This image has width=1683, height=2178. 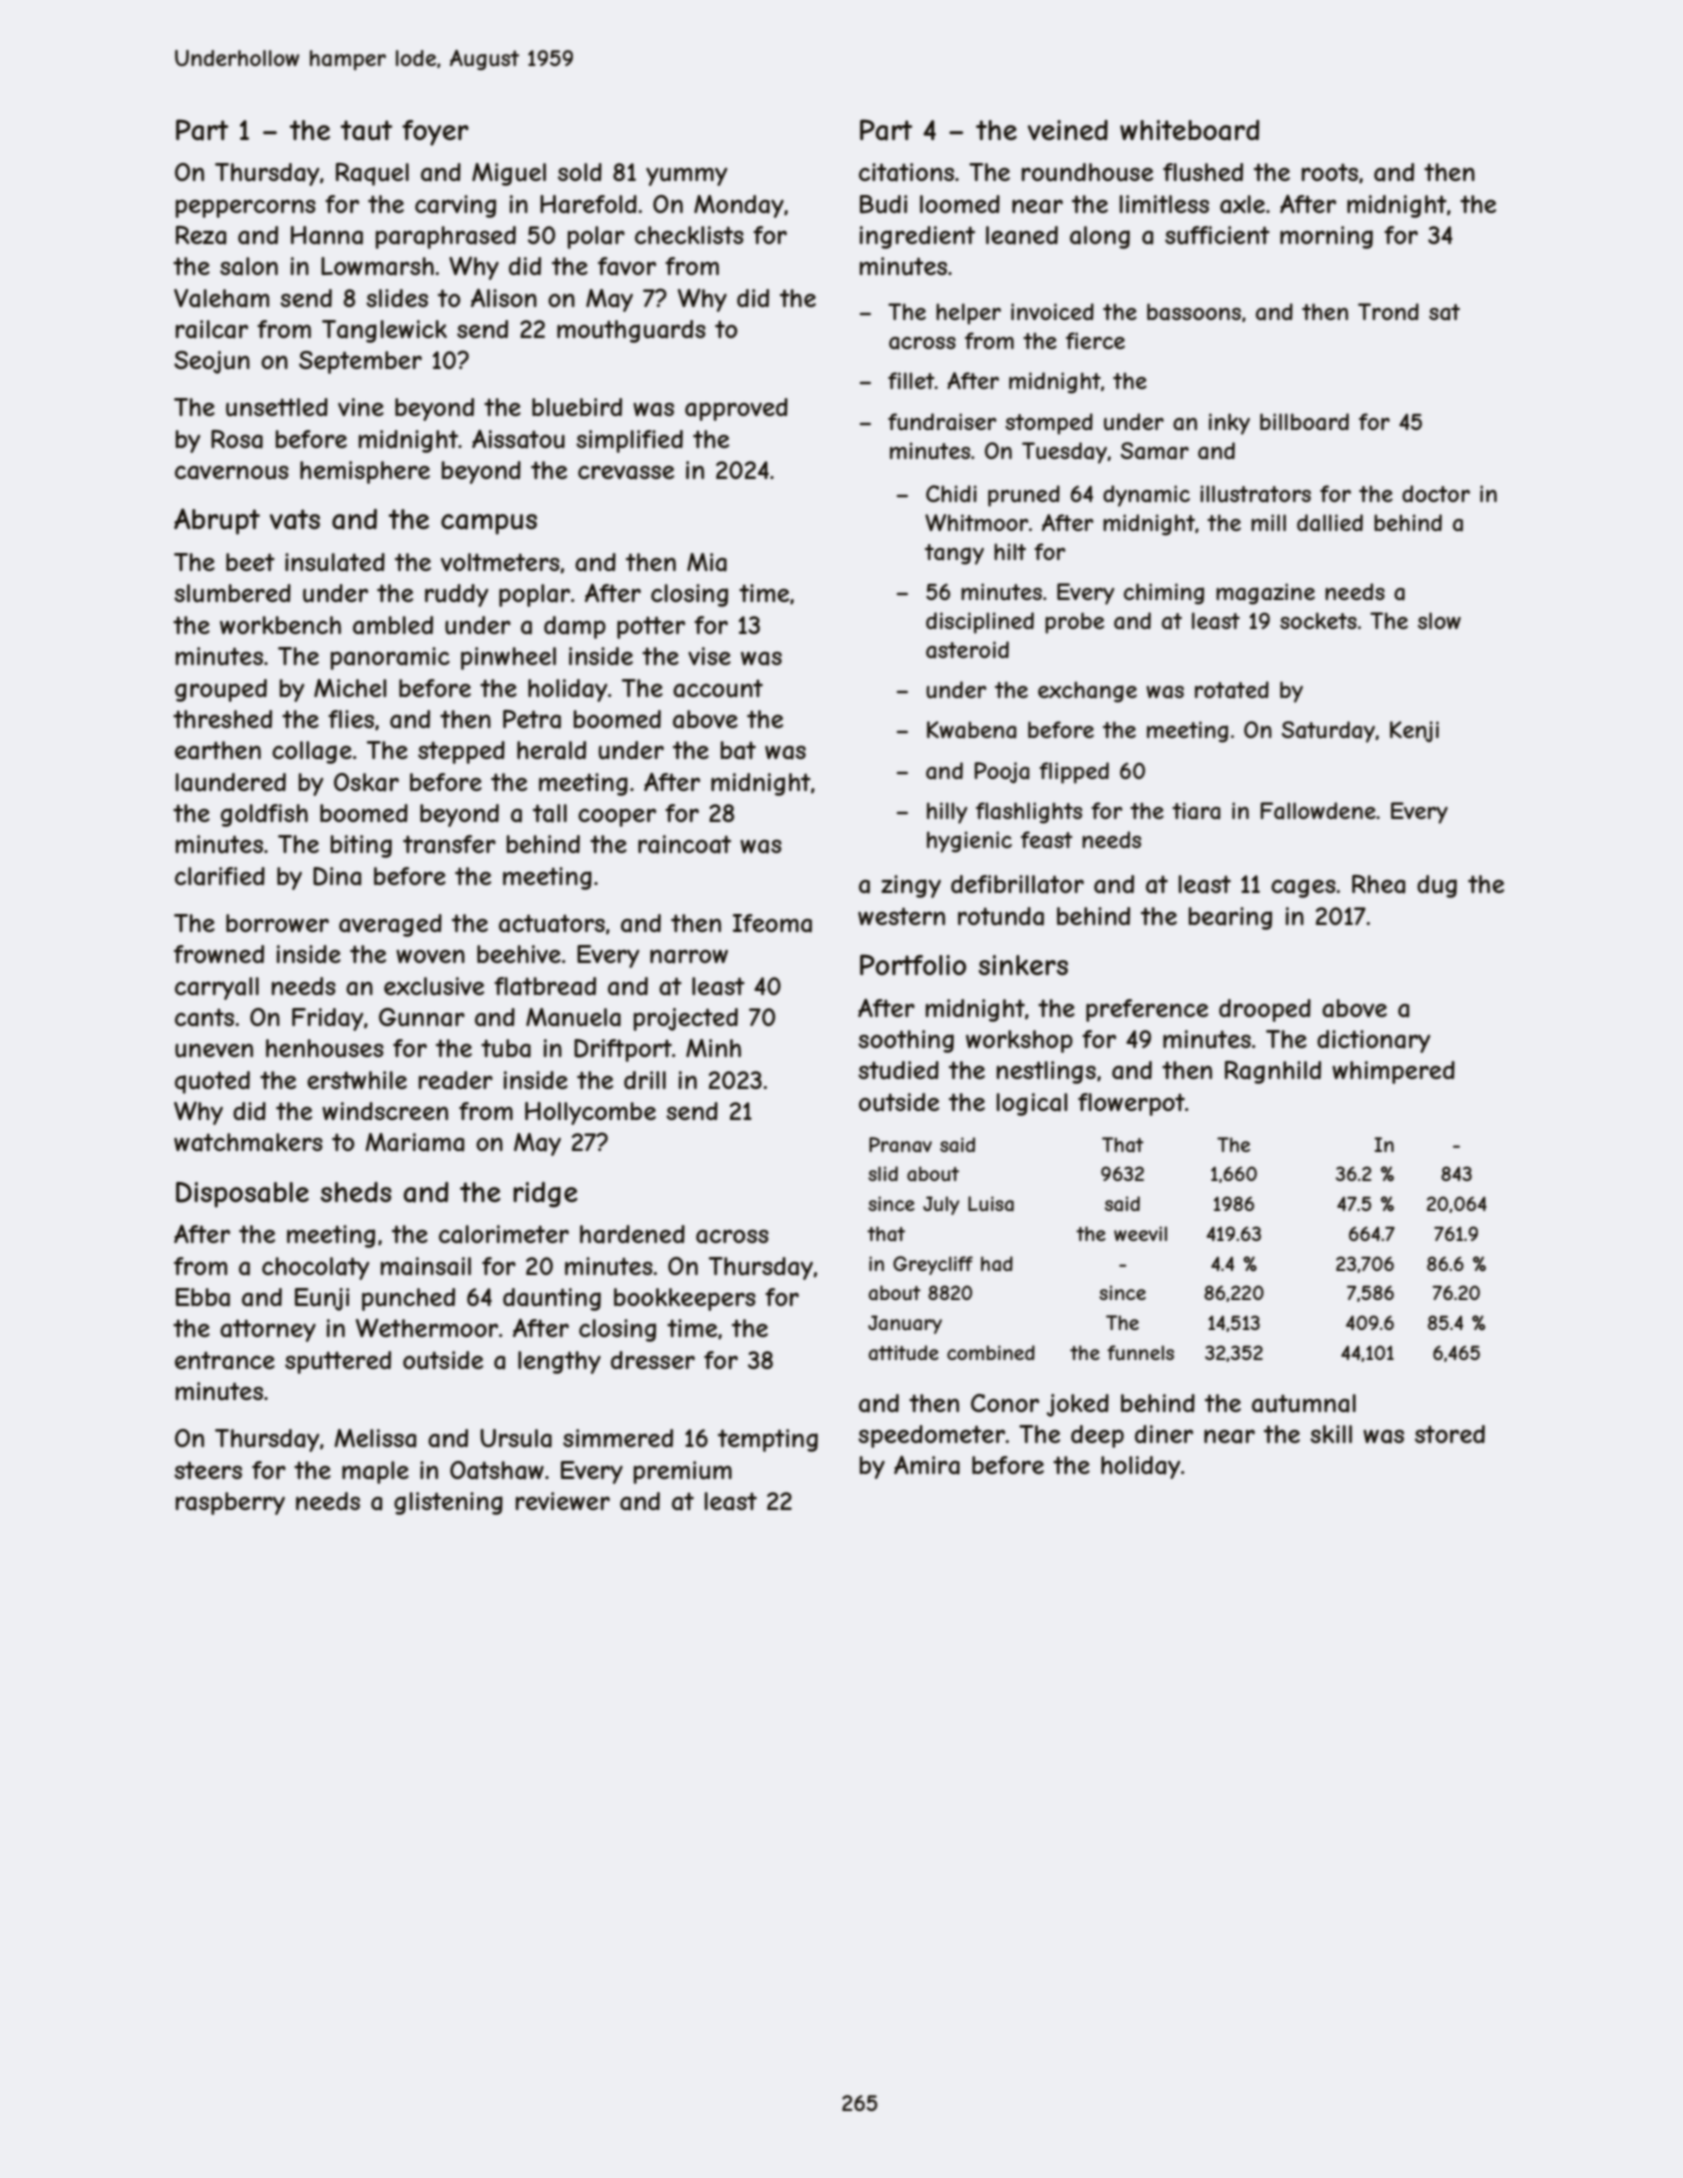 What do you see at coordinates (225, 1360) in the image?
I see `entrance` at bounding box center [225, 1360].
